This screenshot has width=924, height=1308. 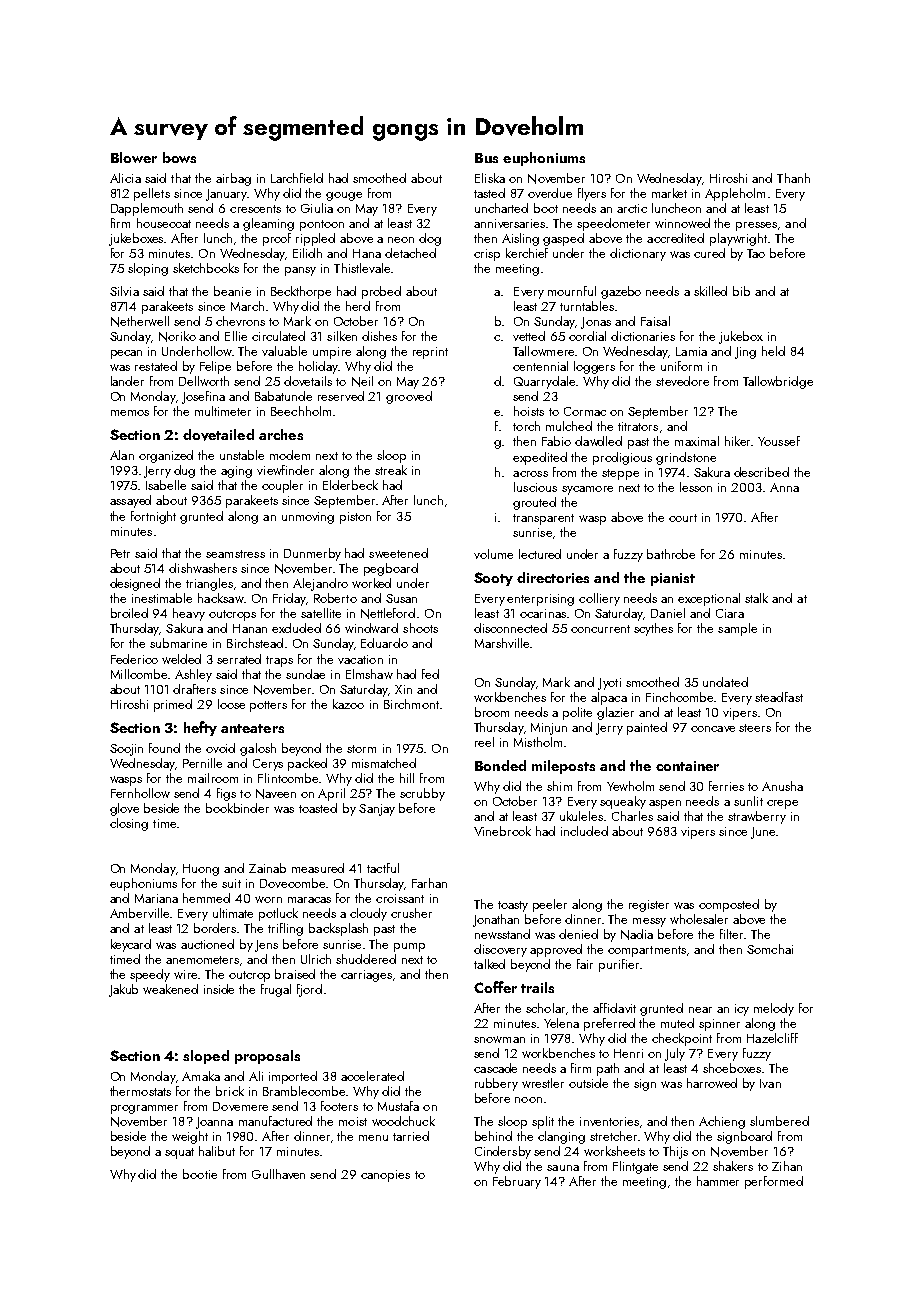 I want to click on stalk, so click(x=756, y=598).
